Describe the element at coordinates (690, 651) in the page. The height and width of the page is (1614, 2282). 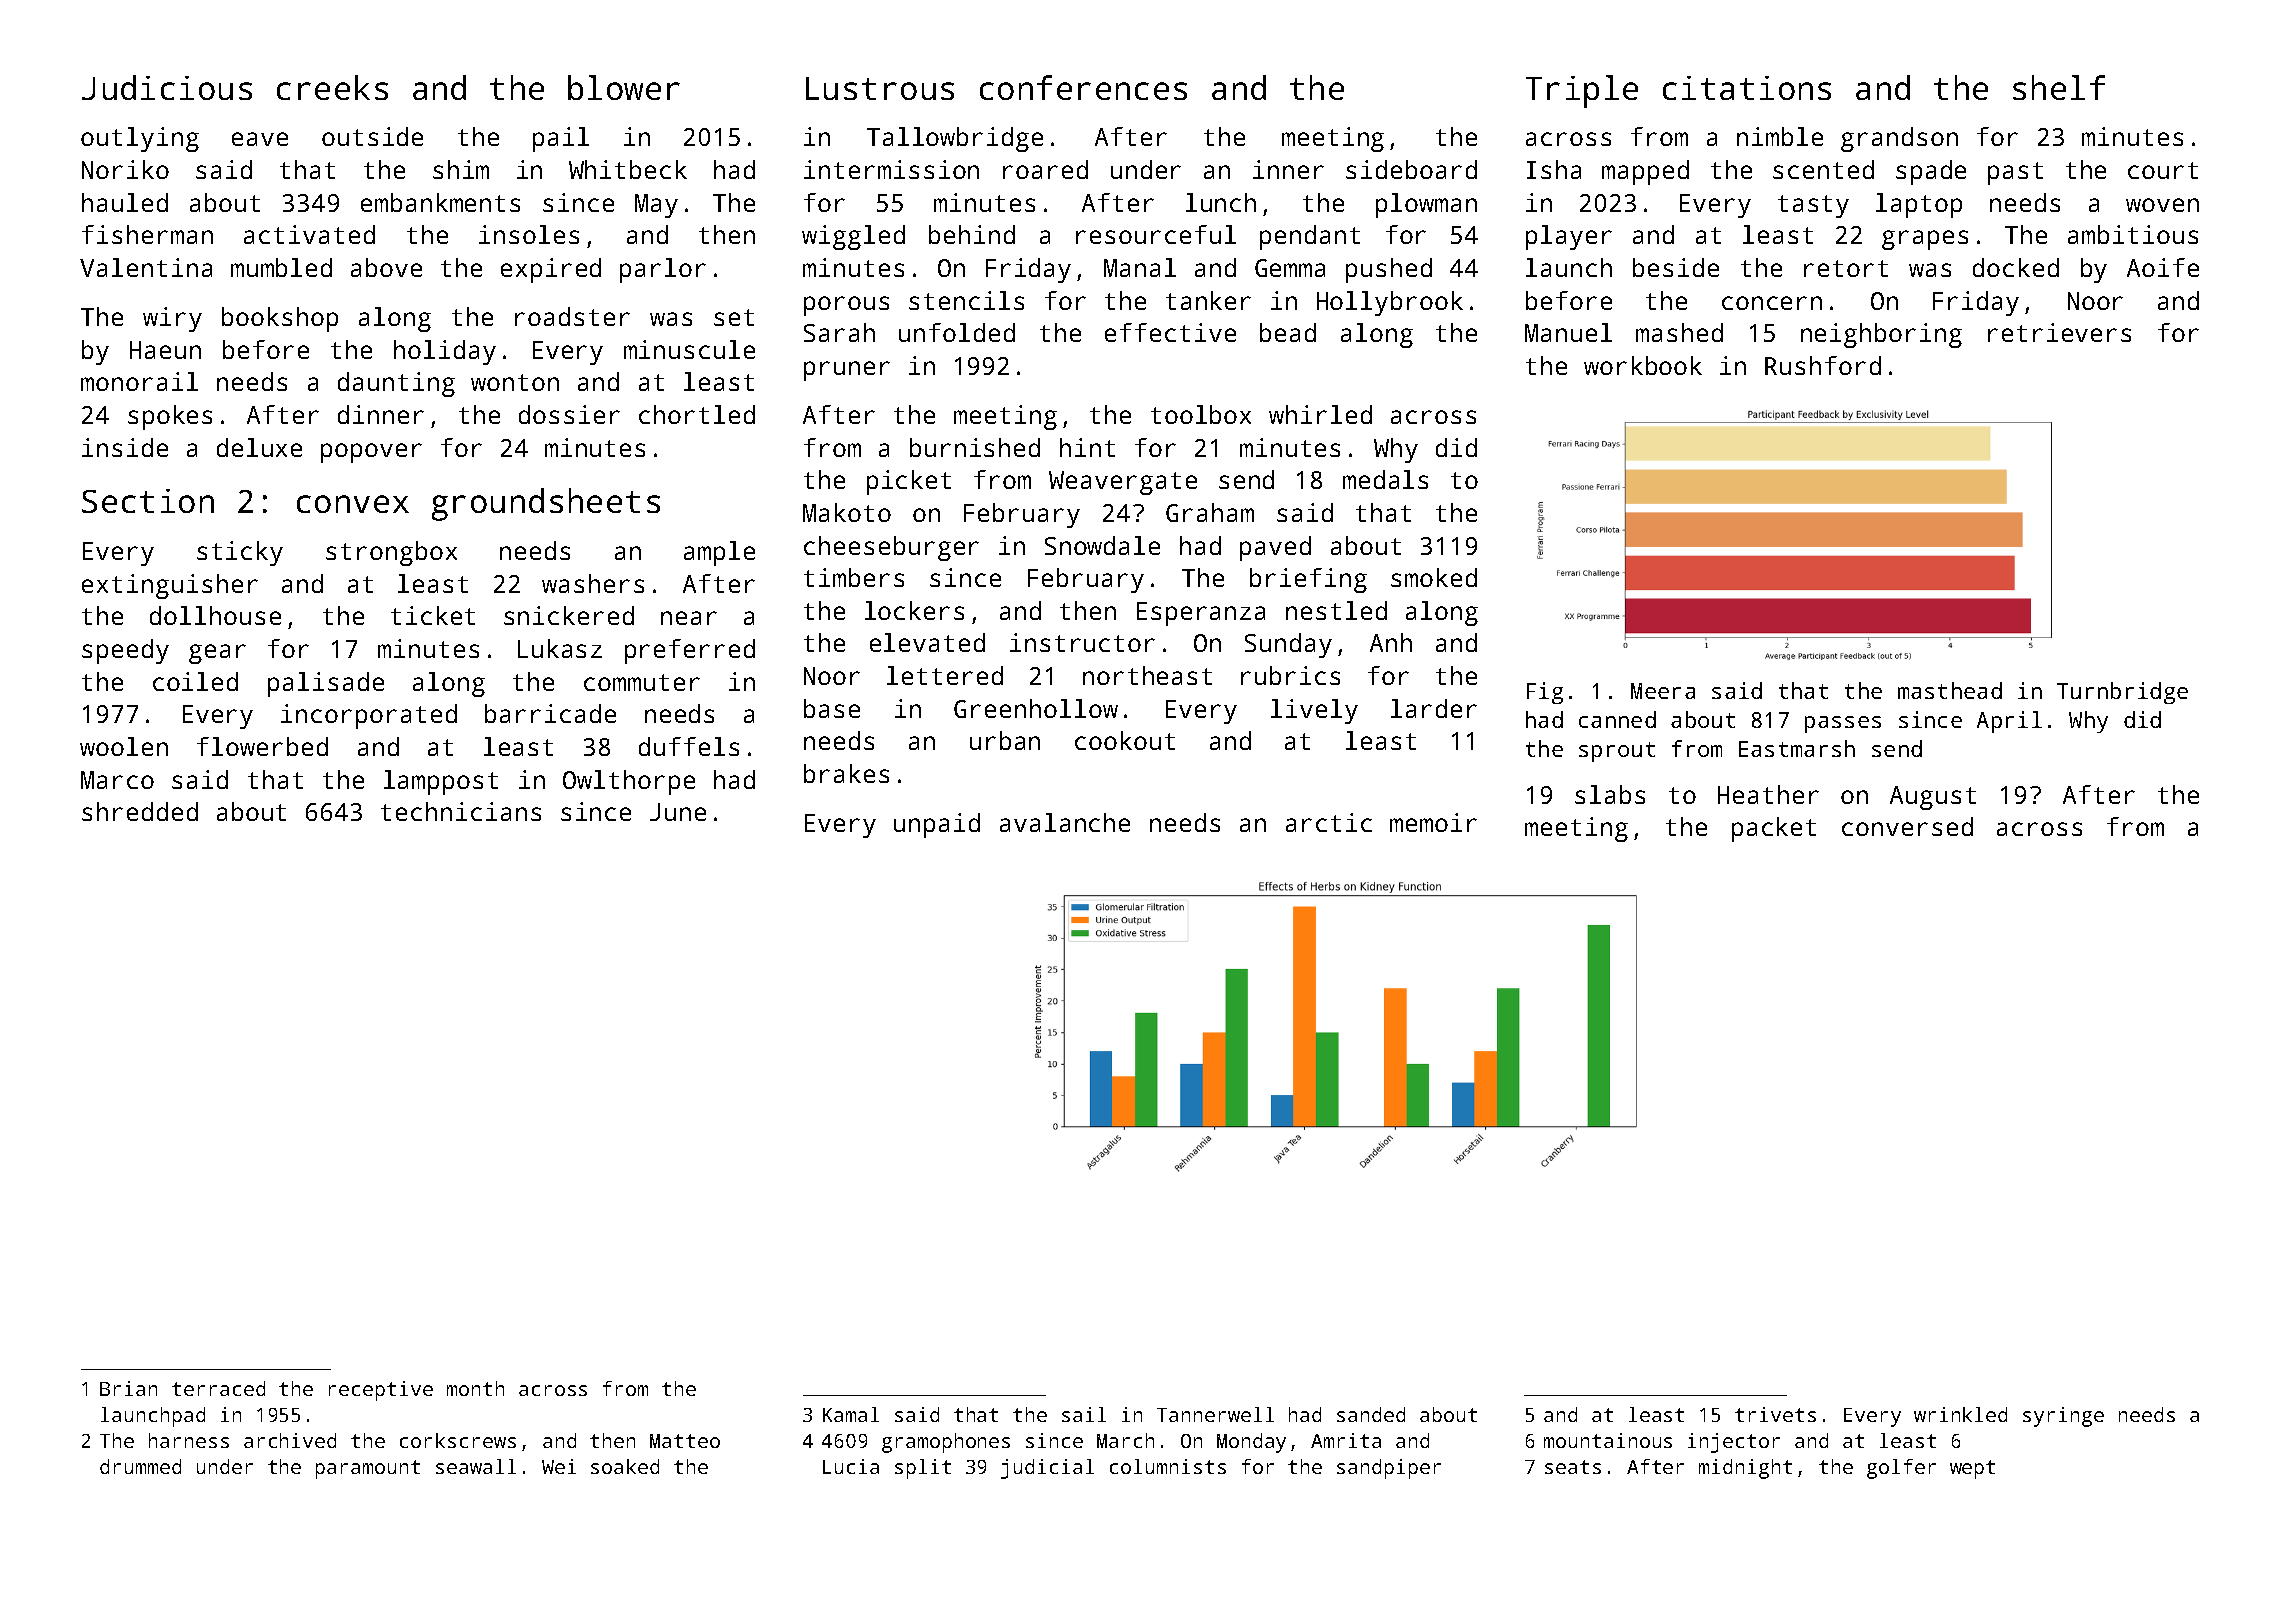
I see `preferred` at that location.
